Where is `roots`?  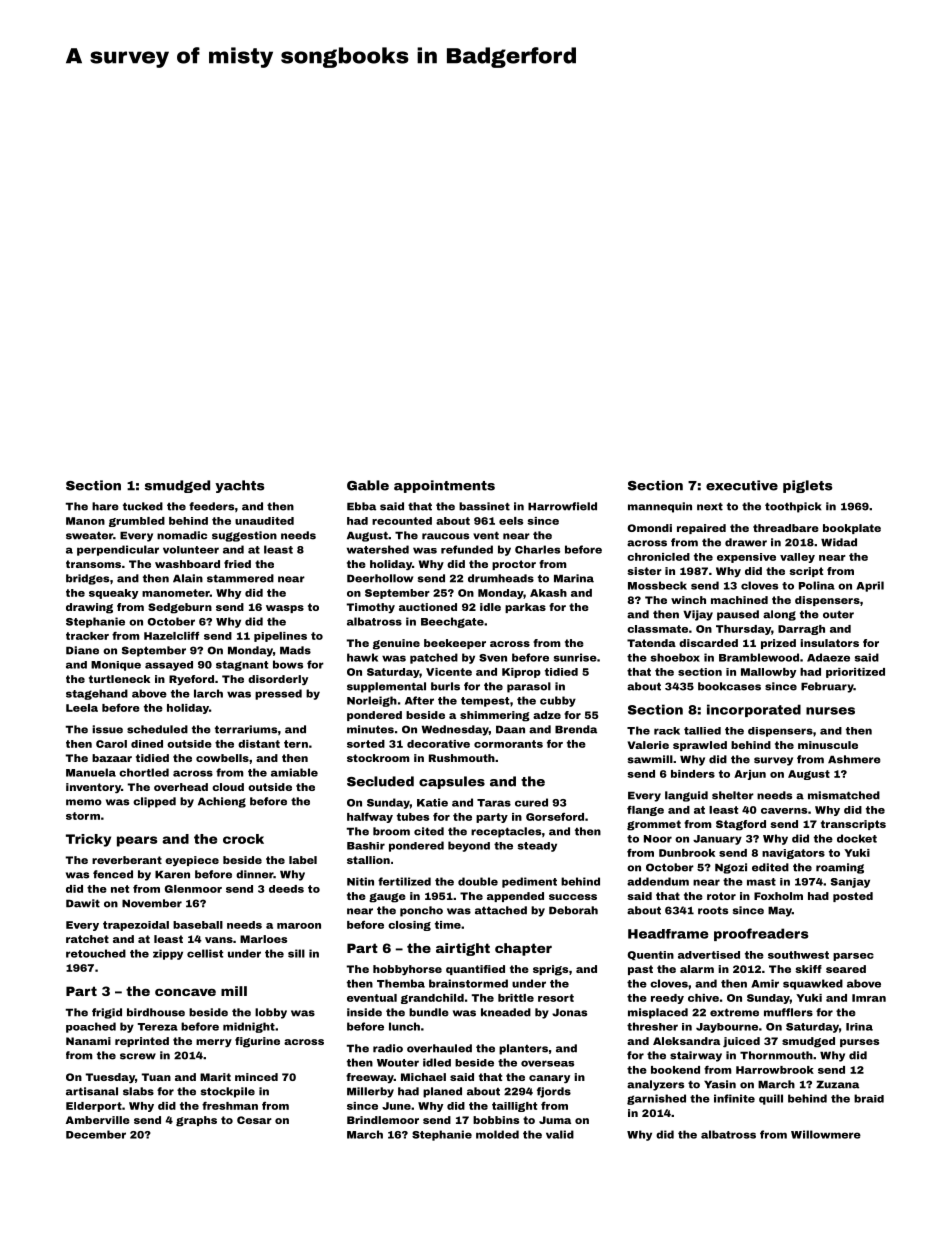 roots is located at coordinates (713, 910).
